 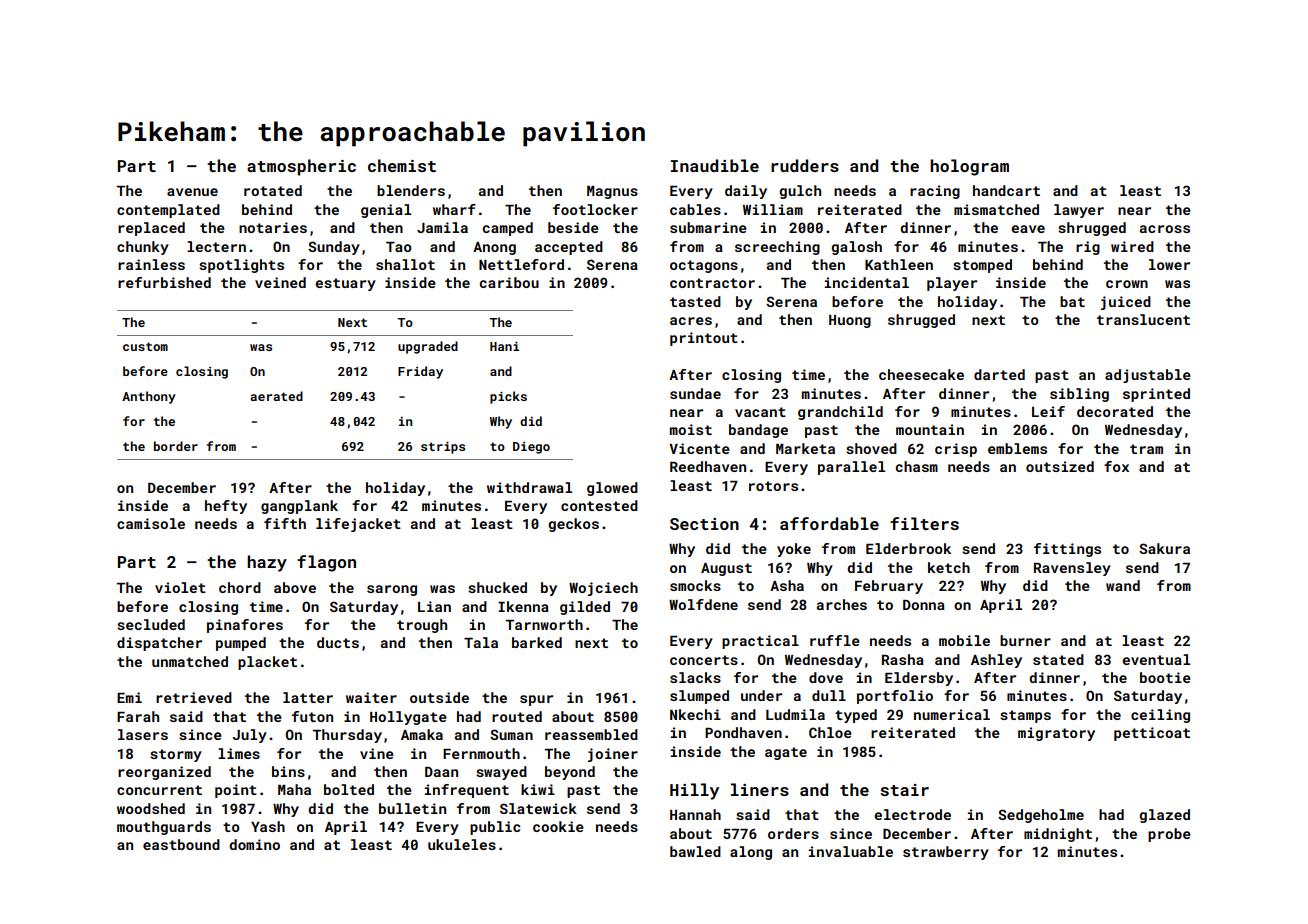 What do you see at coordinates (402, 165) in the page?
I see `chemist` at bounding box center [402, 165].
